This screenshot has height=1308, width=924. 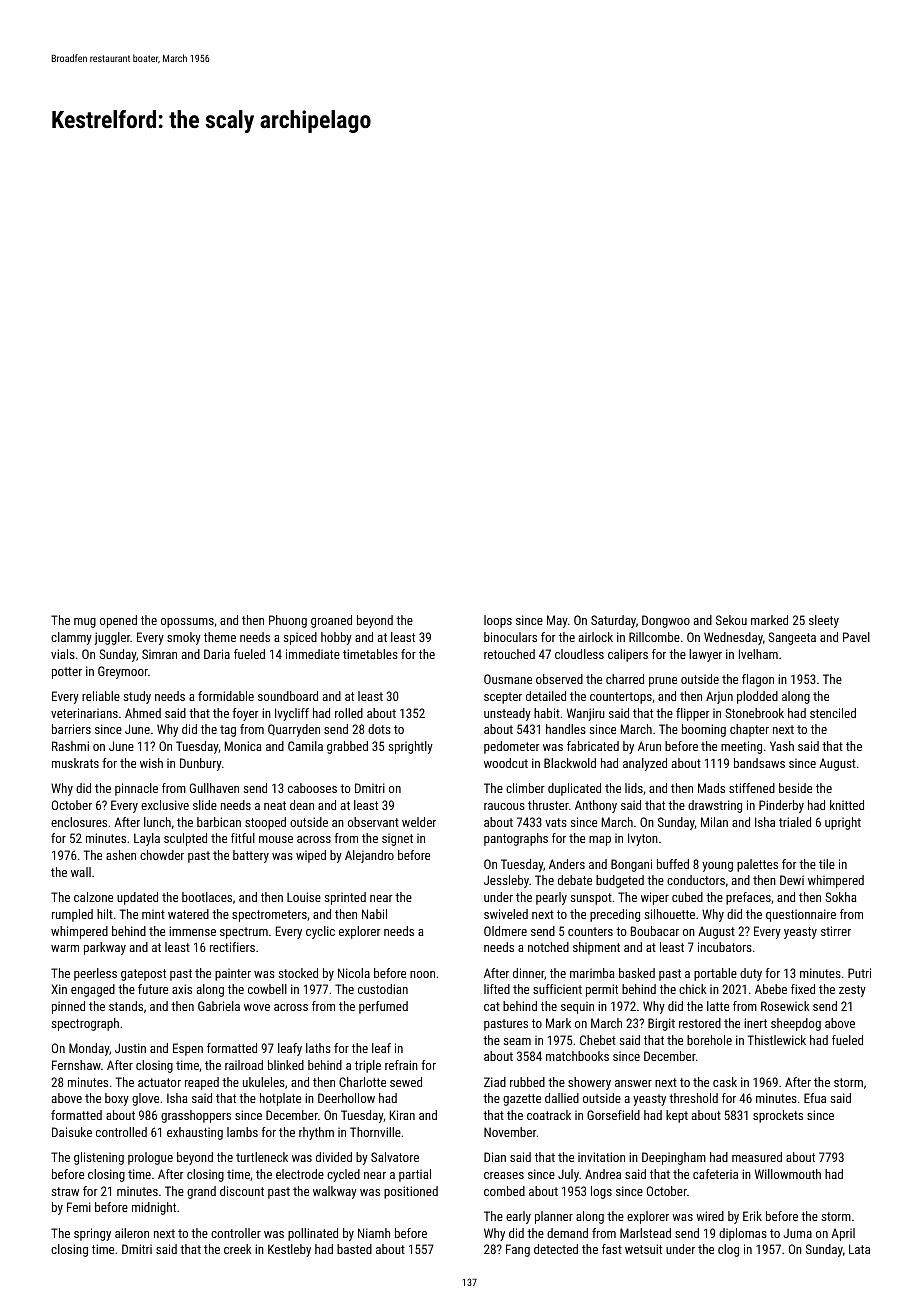 I want to click on actuator, so click(x=159, y=1082).
